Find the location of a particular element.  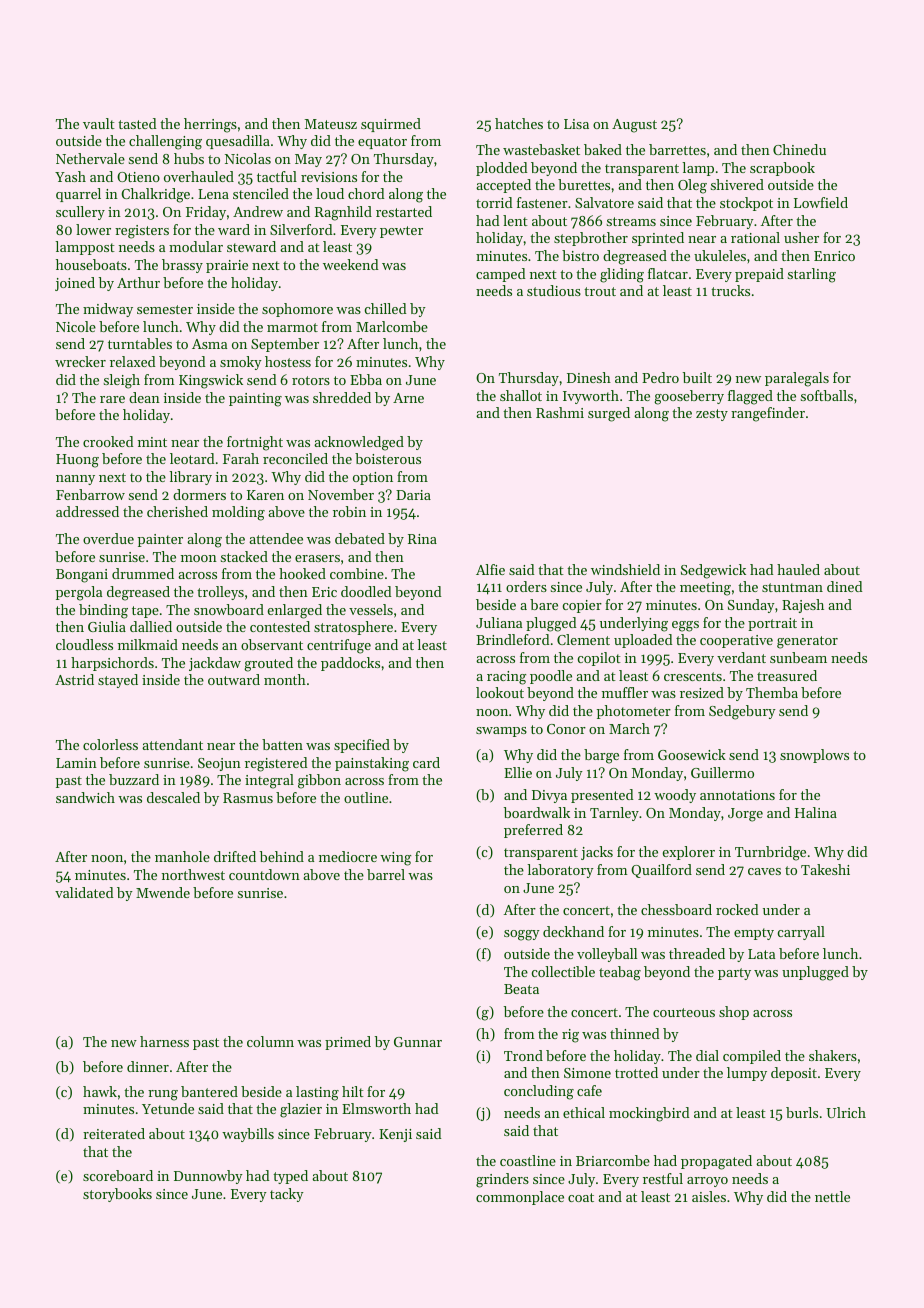

hatches is located at coordinates (519, 123).
